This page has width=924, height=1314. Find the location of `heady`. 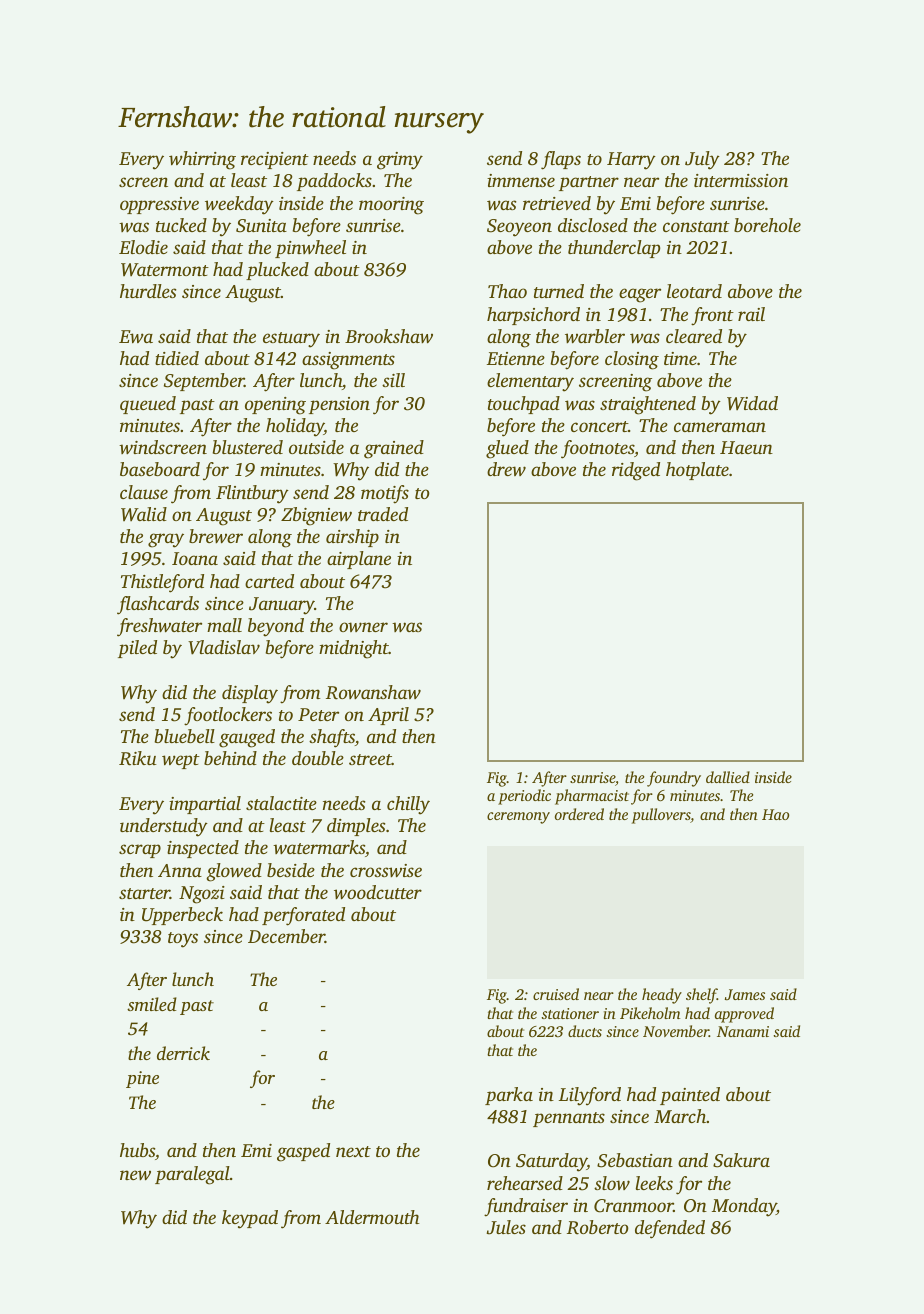

heady is located at coordinates (662, 996).
